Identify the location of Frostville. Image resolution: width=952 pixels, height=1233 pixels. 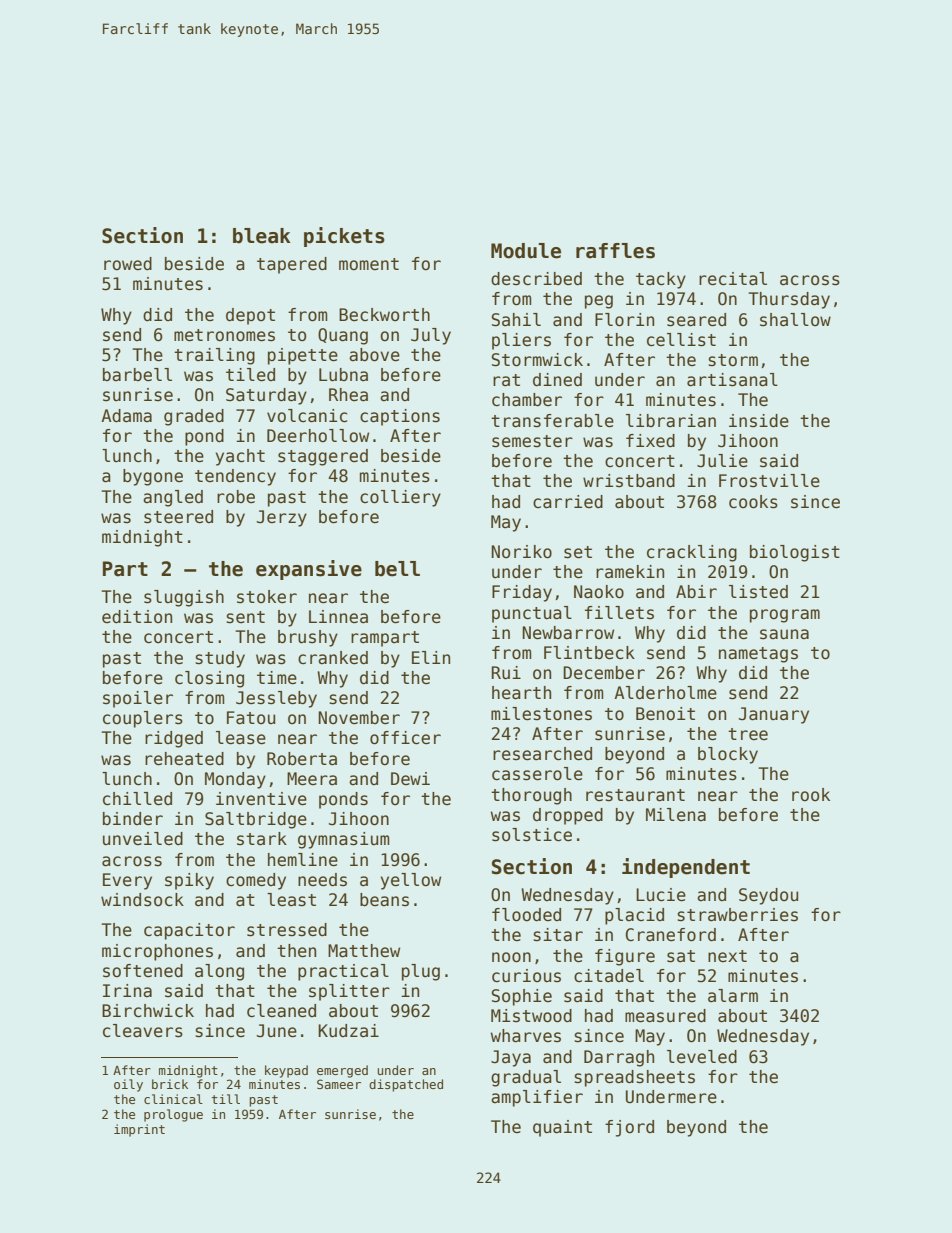
(769, 481).
